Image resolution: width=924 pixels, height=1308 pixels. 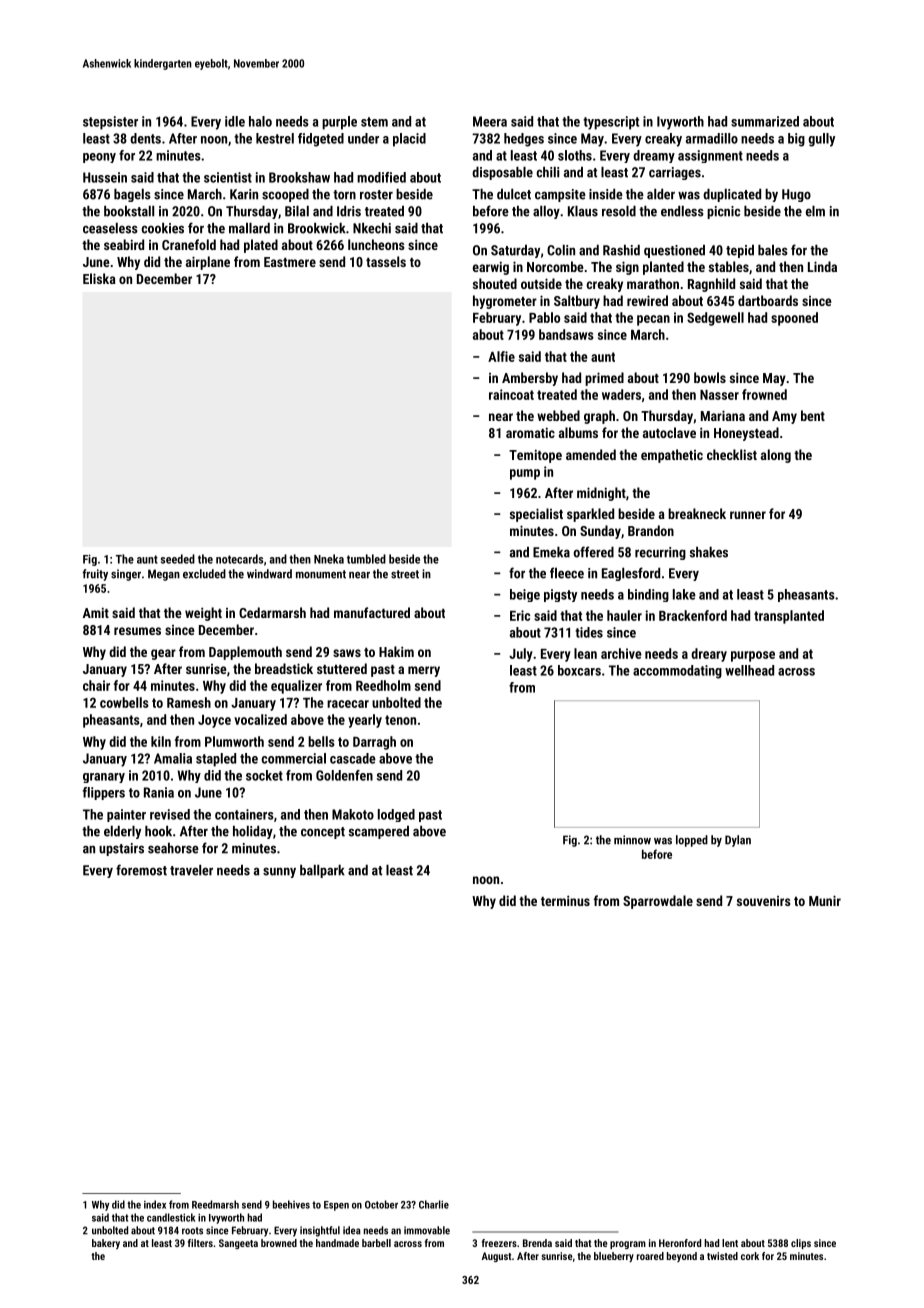 I want to click on terminus, so click(x=565, y=900).
